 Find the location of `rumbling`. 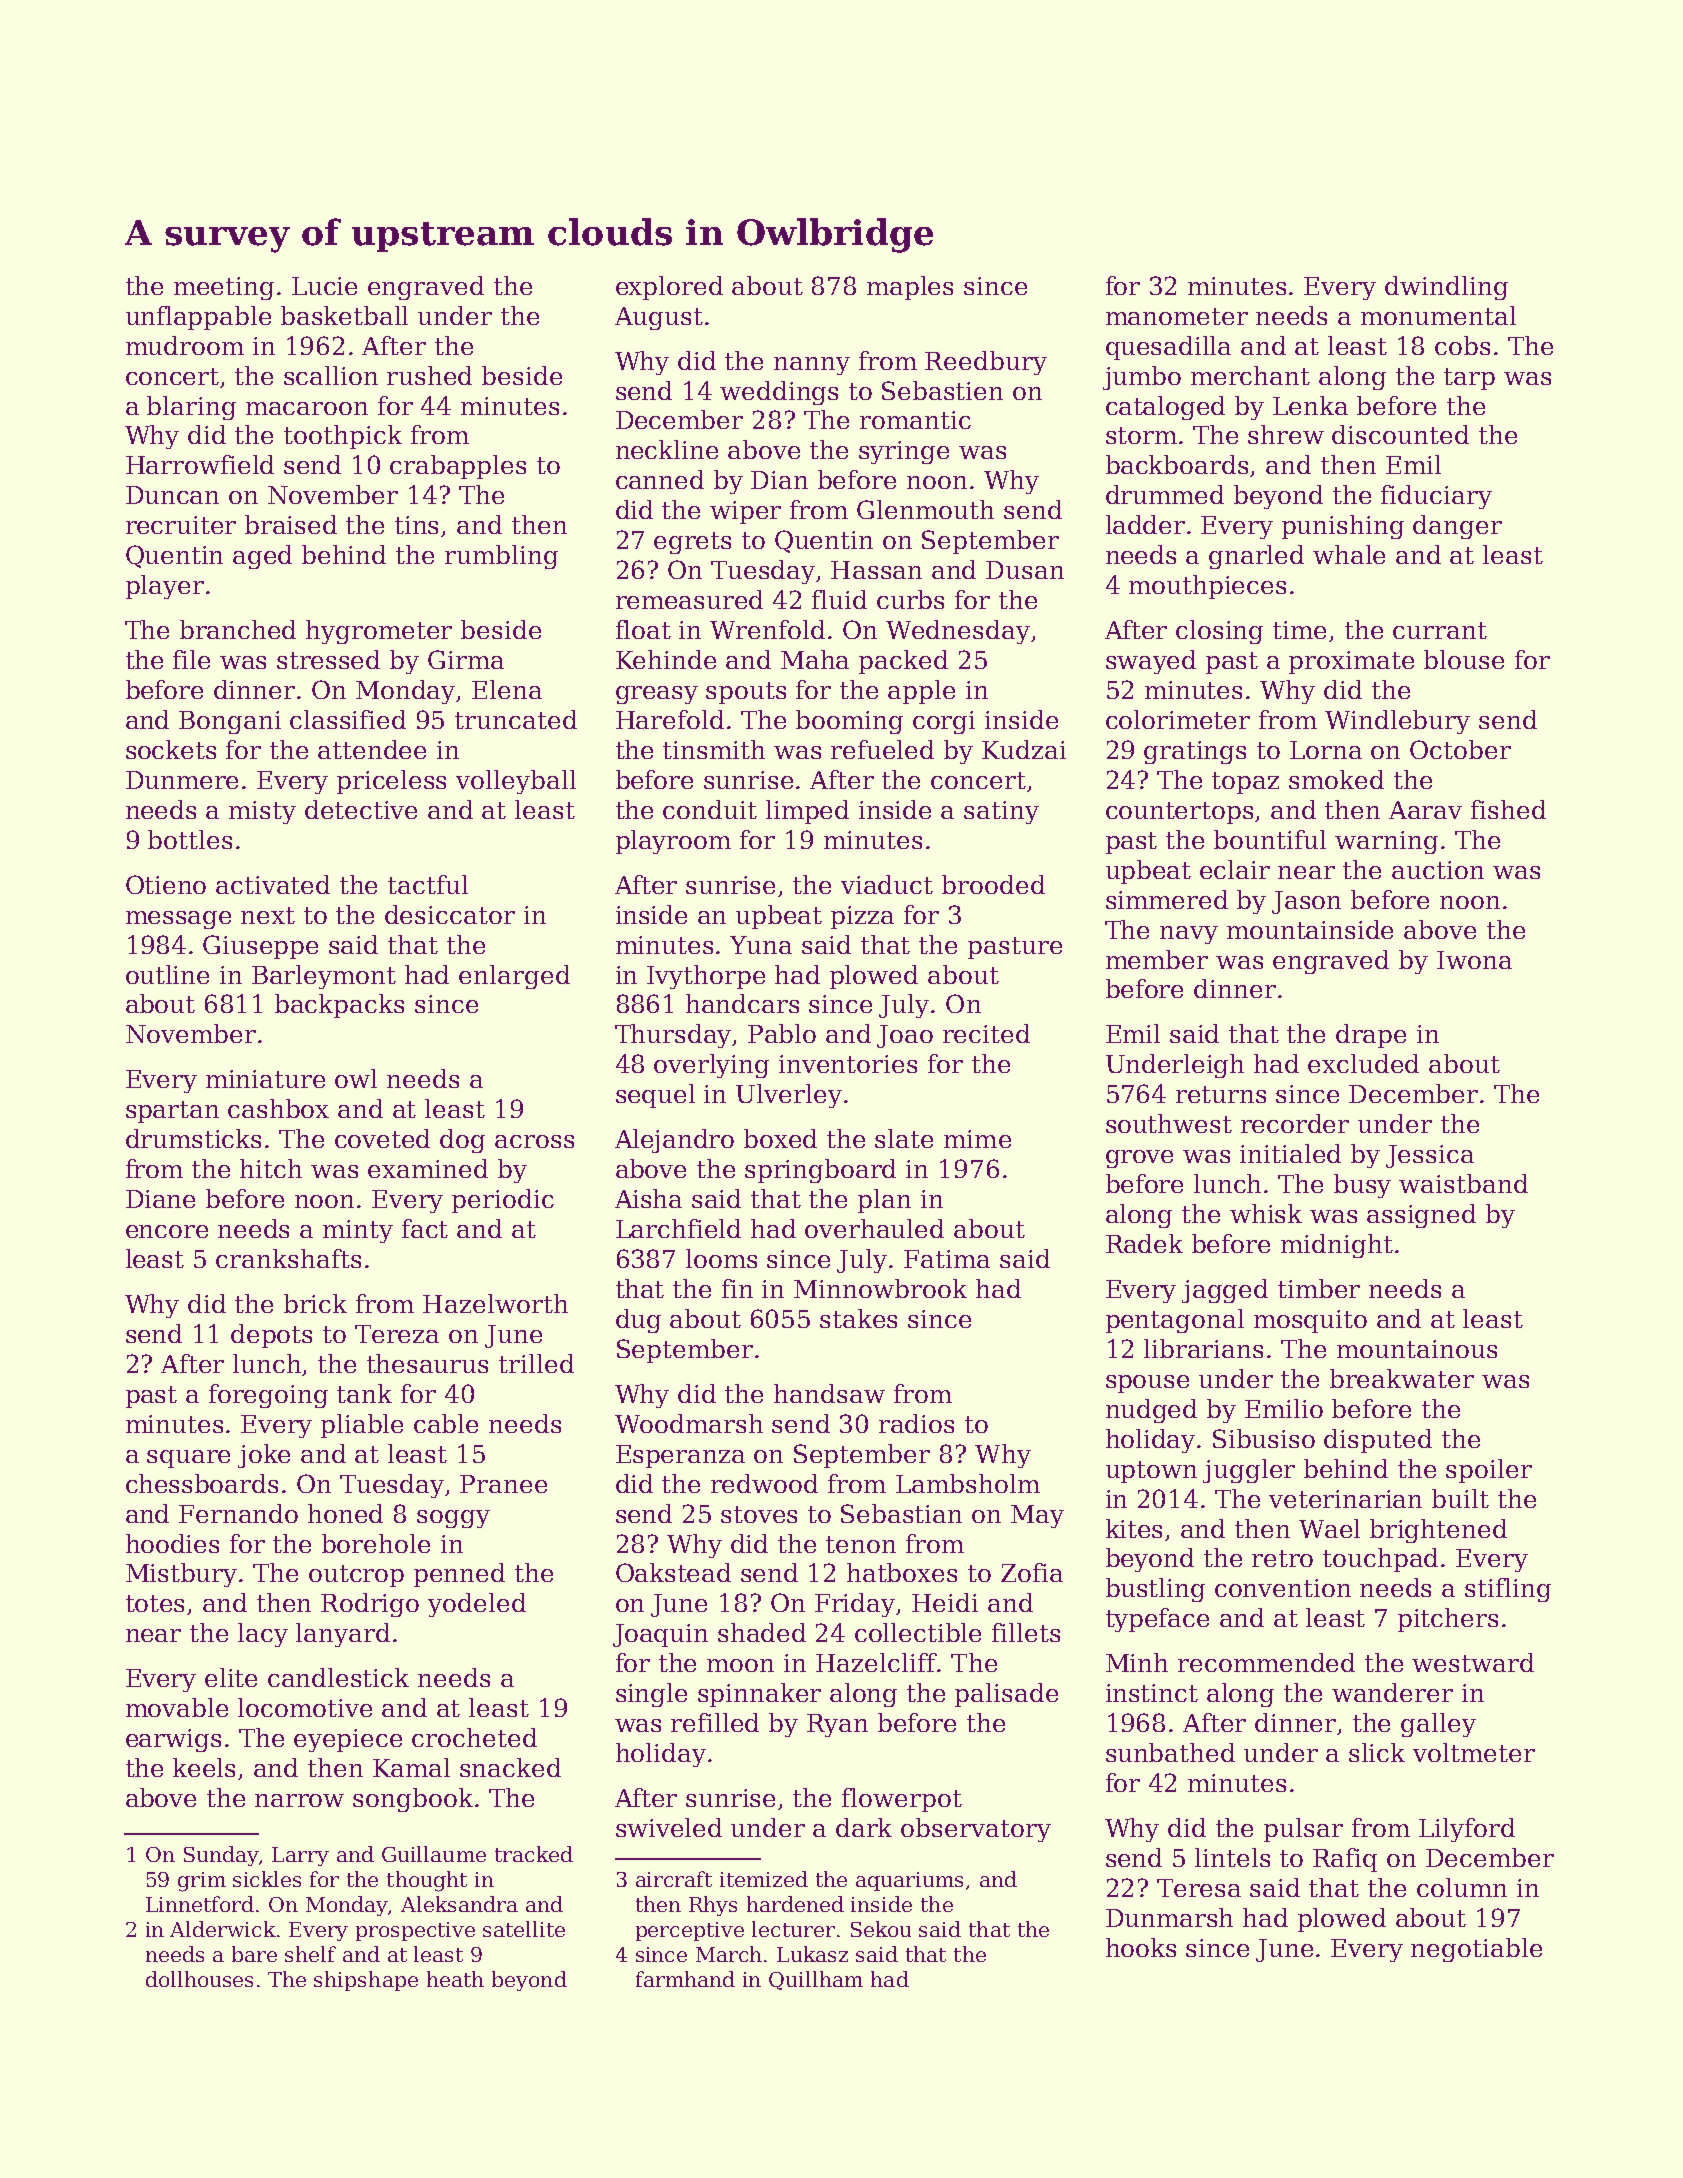

rumbling is located at coordinates (501, 557).
